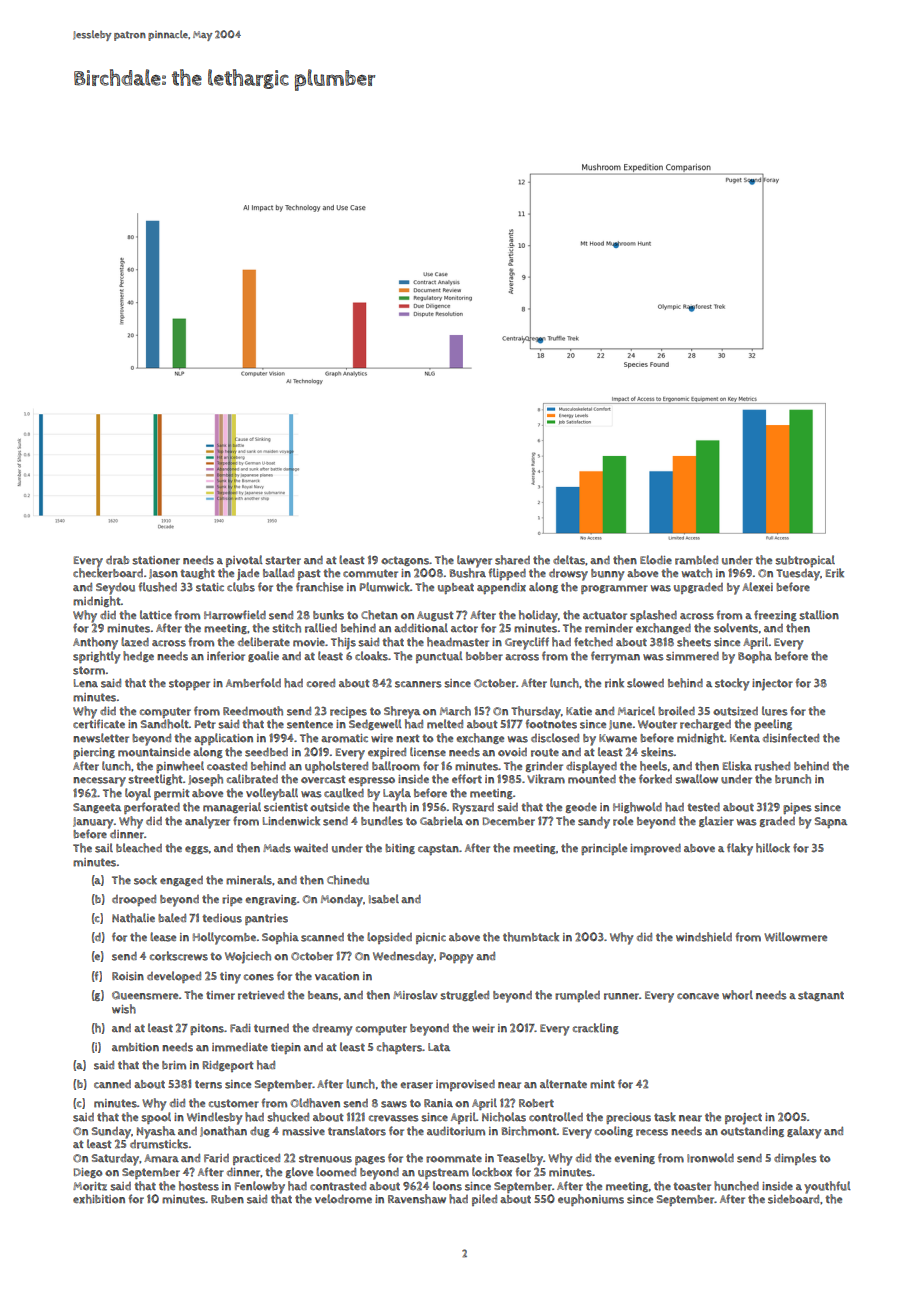  I want to click on sideboard, so click(793, 1199).
